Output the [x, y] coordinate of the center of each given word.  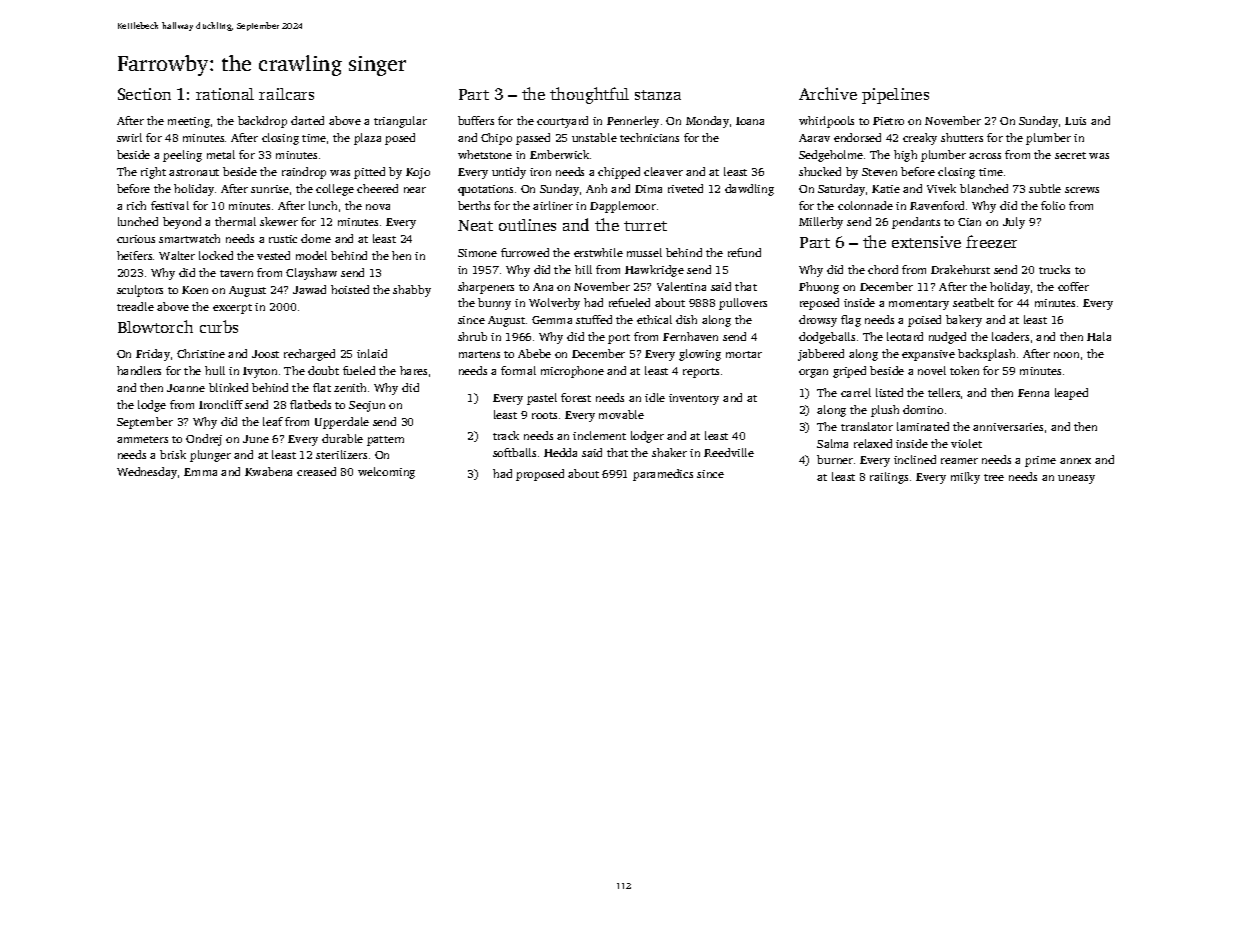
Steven [879, 172]
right [153, 173]
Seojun [367, 406]
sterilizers [341, 454]
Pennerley [633, 122]
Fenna [1033, 393]
